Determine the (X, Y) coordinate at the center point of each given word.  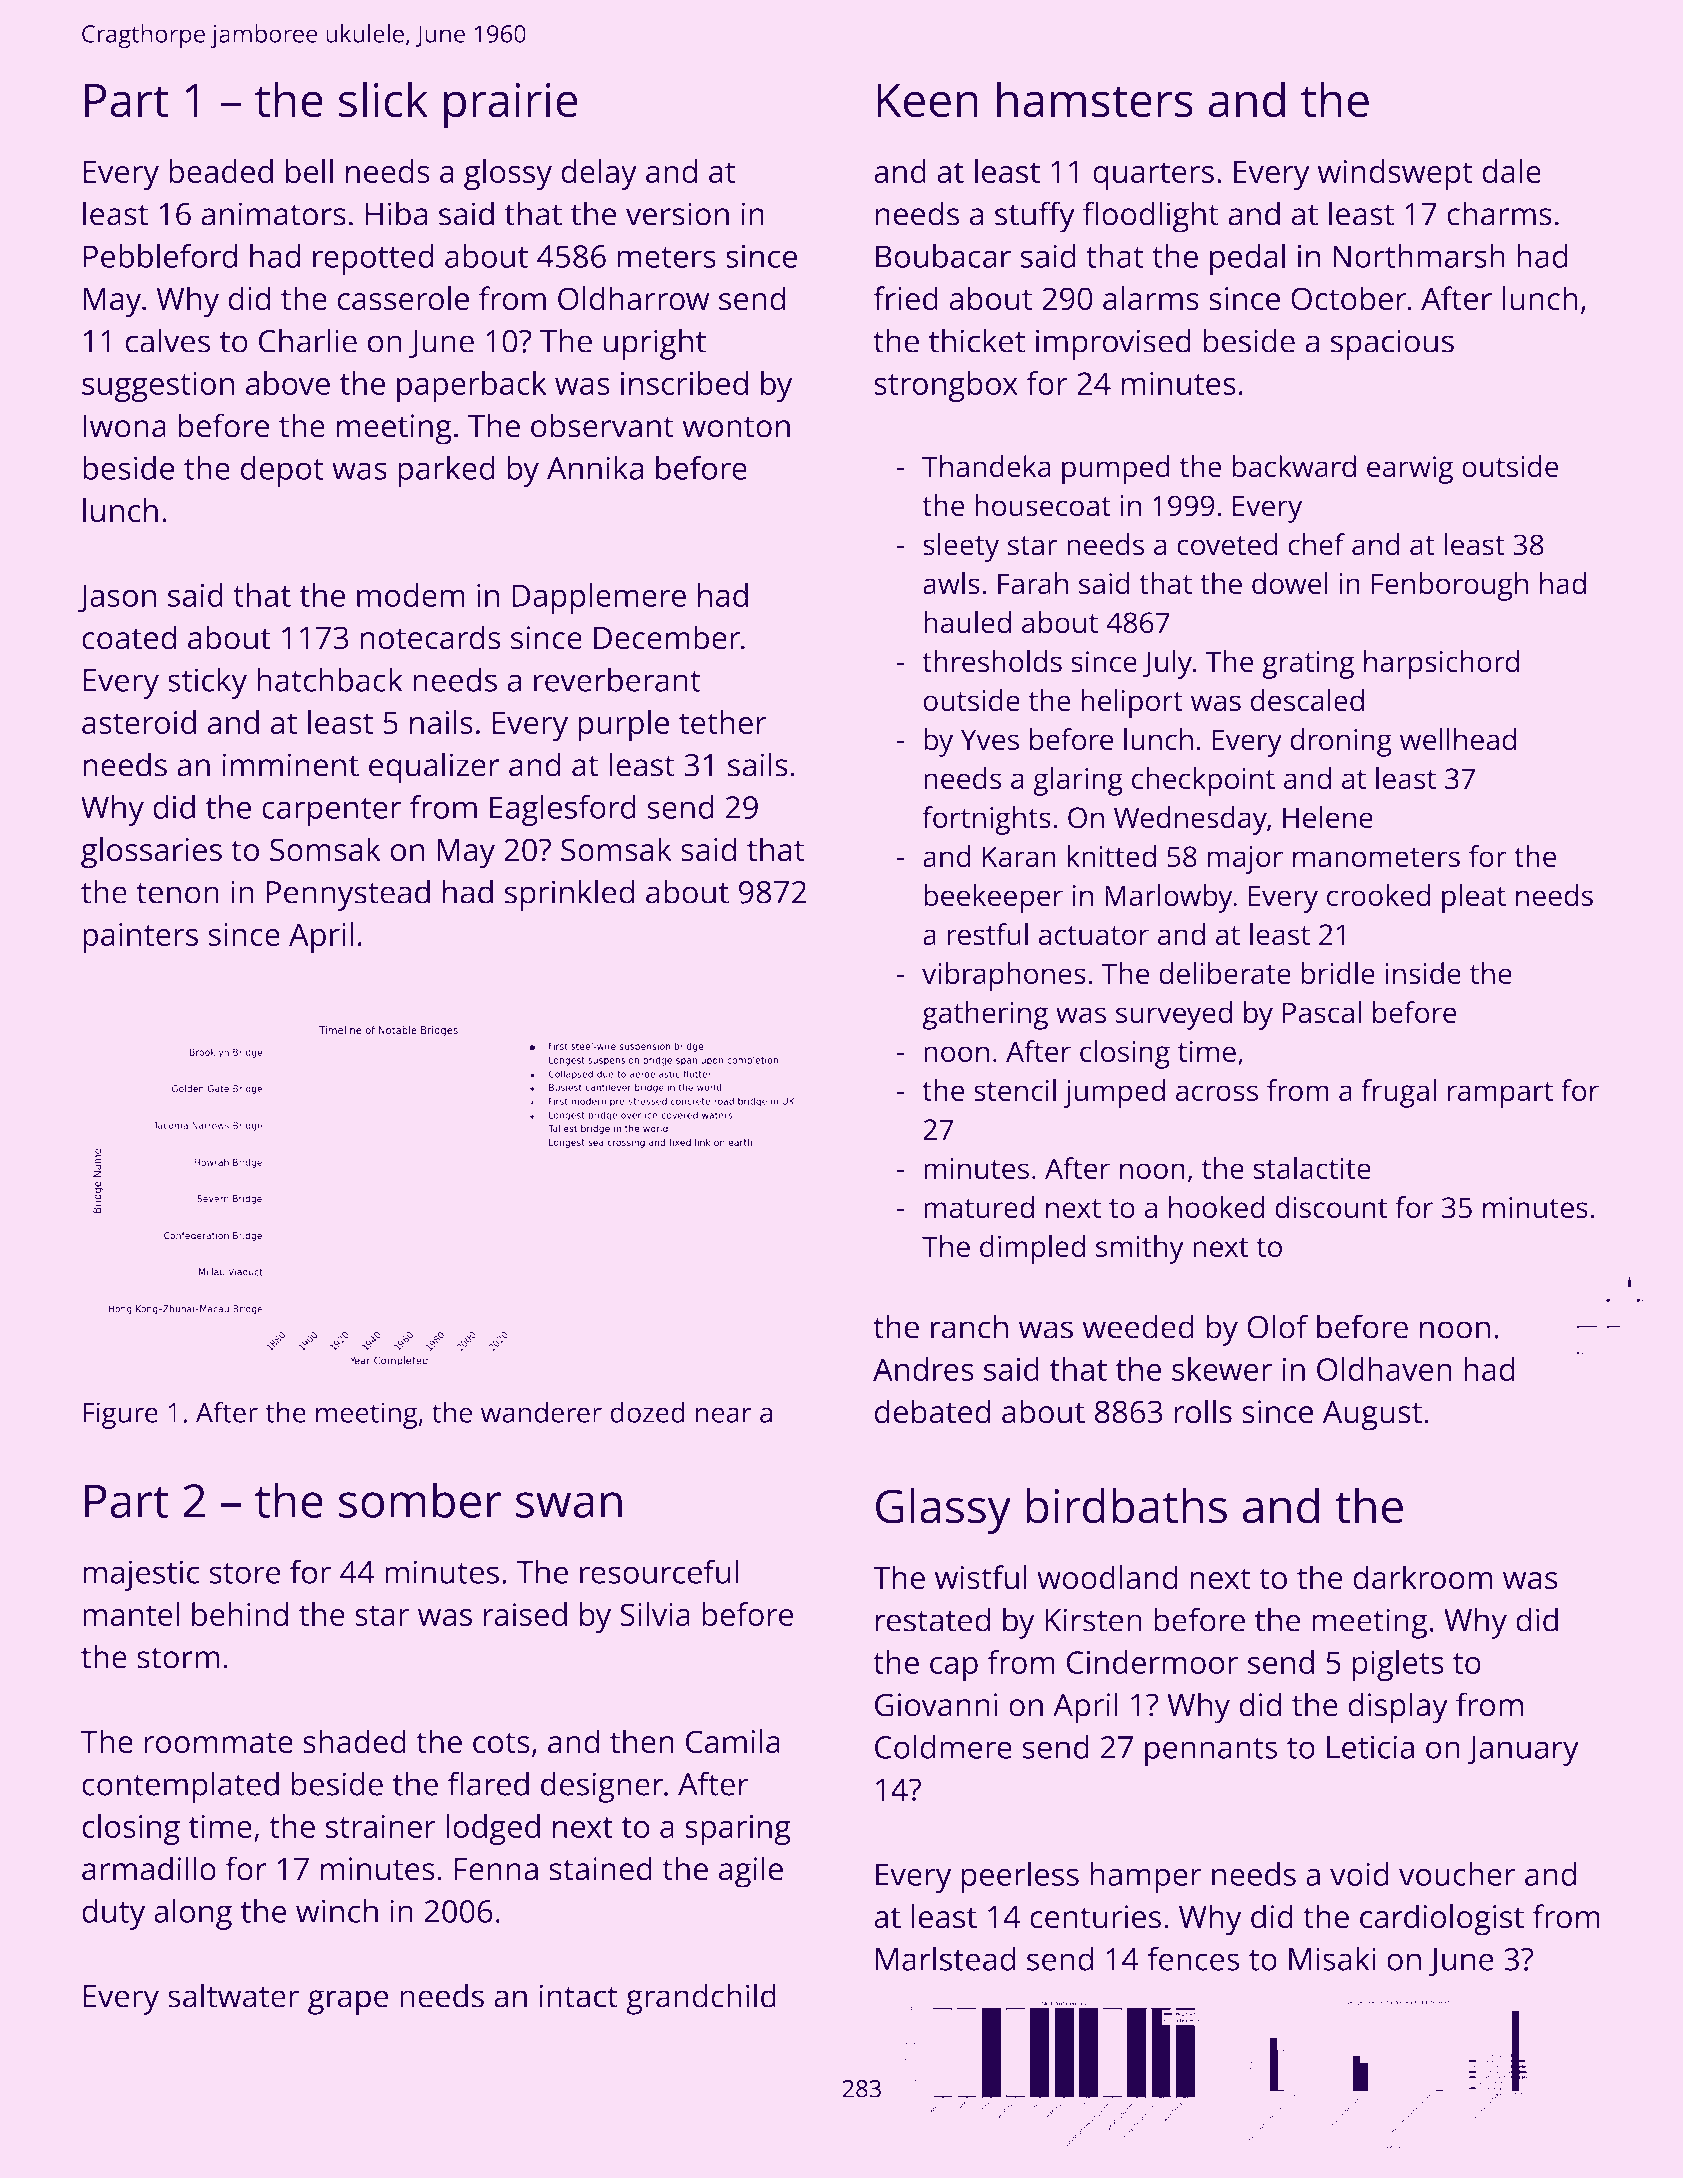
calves (168, 341)
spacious (1392, 344)
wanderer (541, 1412)
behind (240, 1614)
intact (579, 1996)
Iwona (125, 426)
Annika (595, 468)
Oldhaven (1384, 1369)
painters (140, 938)
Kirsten (1093, 1620)
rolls (1203, 1411)
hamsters (1095, 99)
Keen (928, 100)
